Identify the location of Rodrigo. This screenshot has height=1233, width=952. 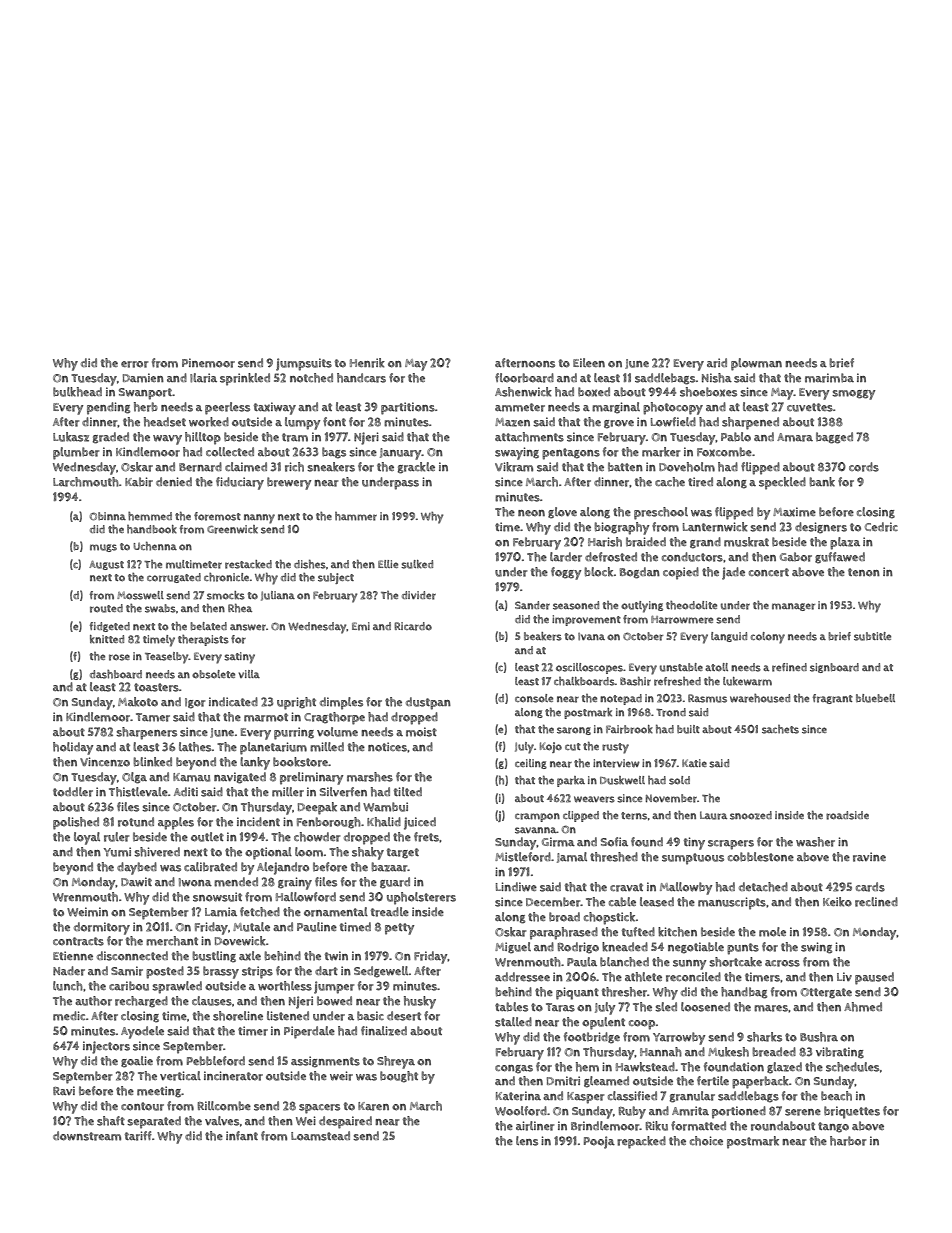
(578, 948).
